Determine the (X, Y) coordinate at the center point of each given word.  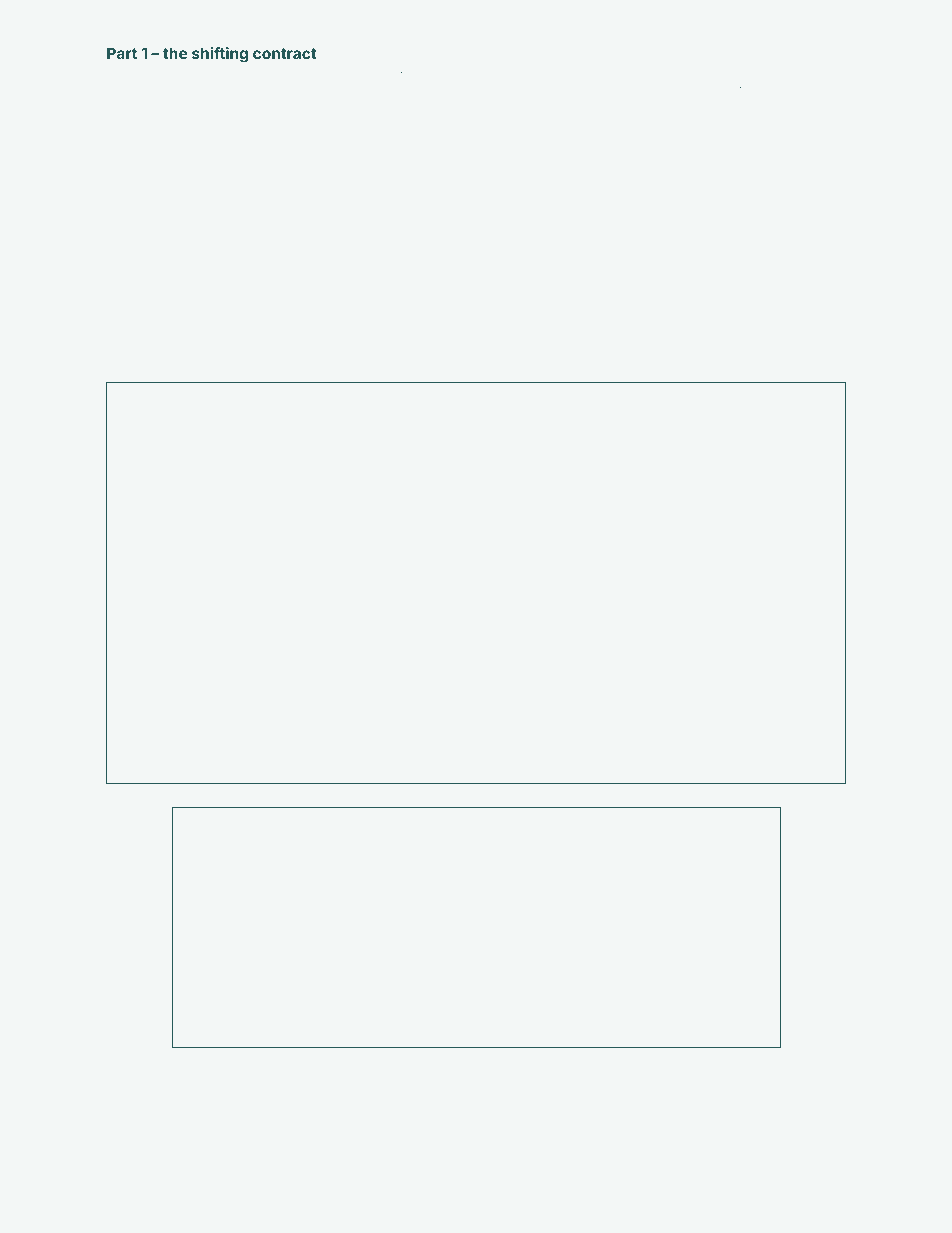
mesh (540, 349)
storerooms (164, 367)
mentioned (584, 349)
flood (364, 75)
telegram (557, 1060)
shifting (220, 55)
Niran (815, 91)
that (709, 1059)
